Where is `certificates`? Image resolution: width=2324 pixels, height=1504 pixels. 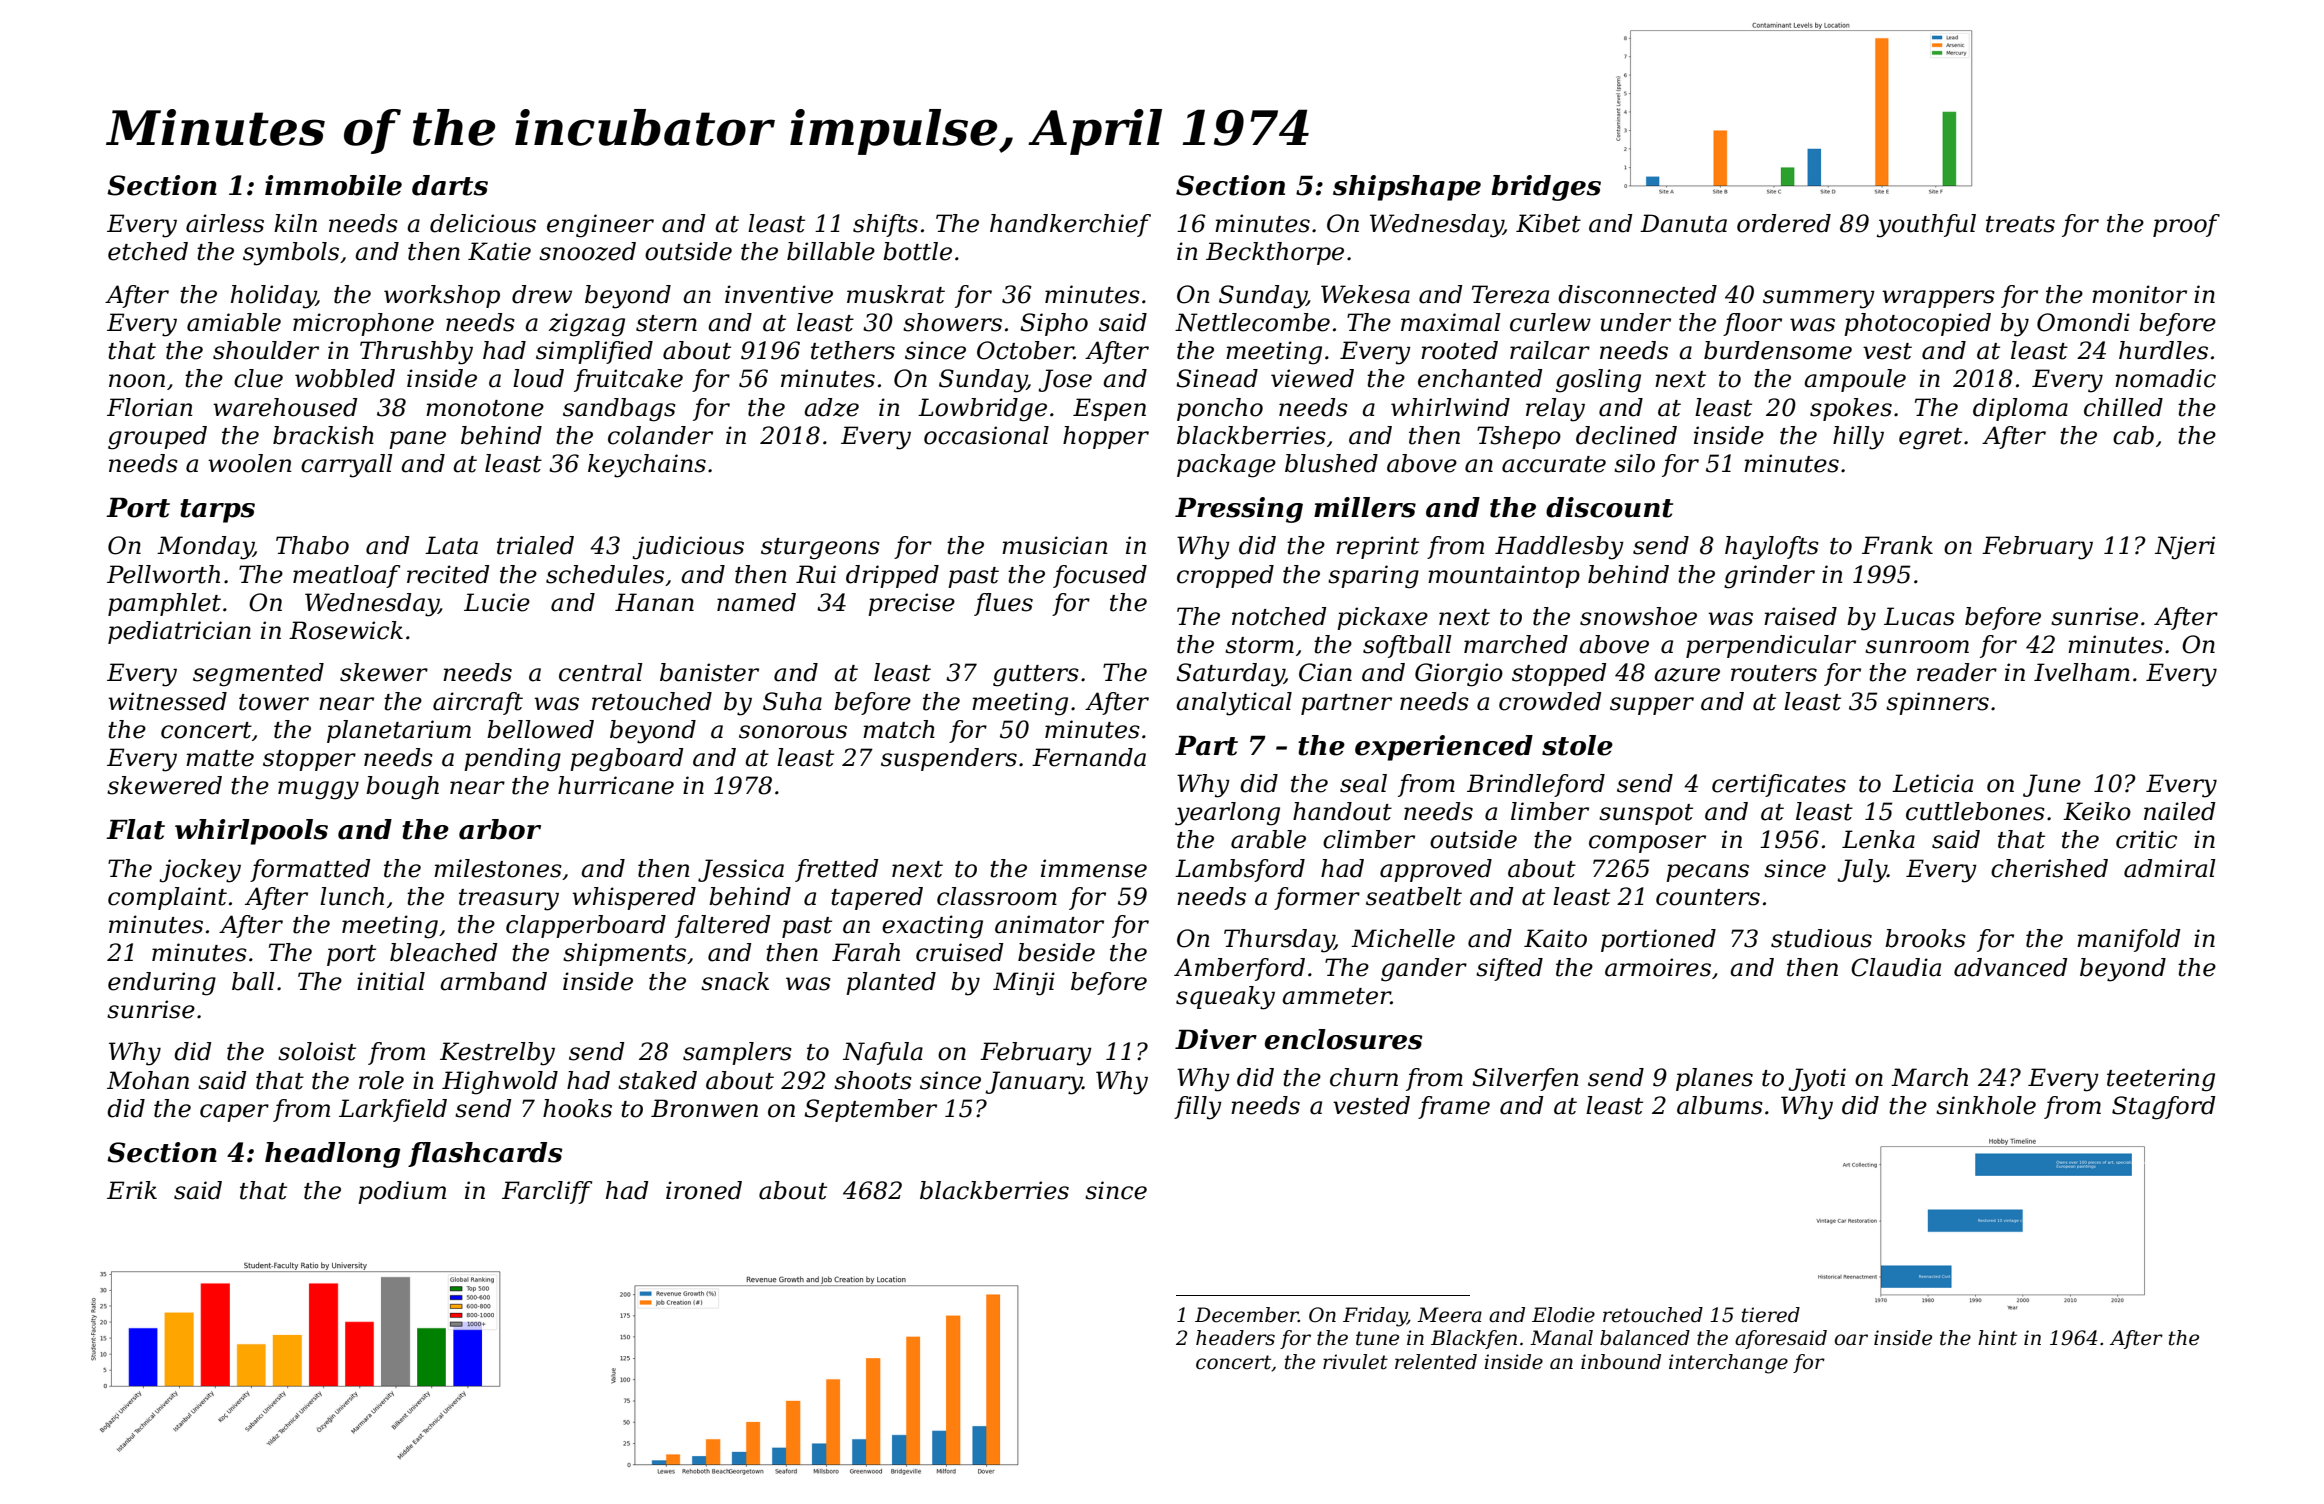 certificates is located at coordinates (1779, 785).
